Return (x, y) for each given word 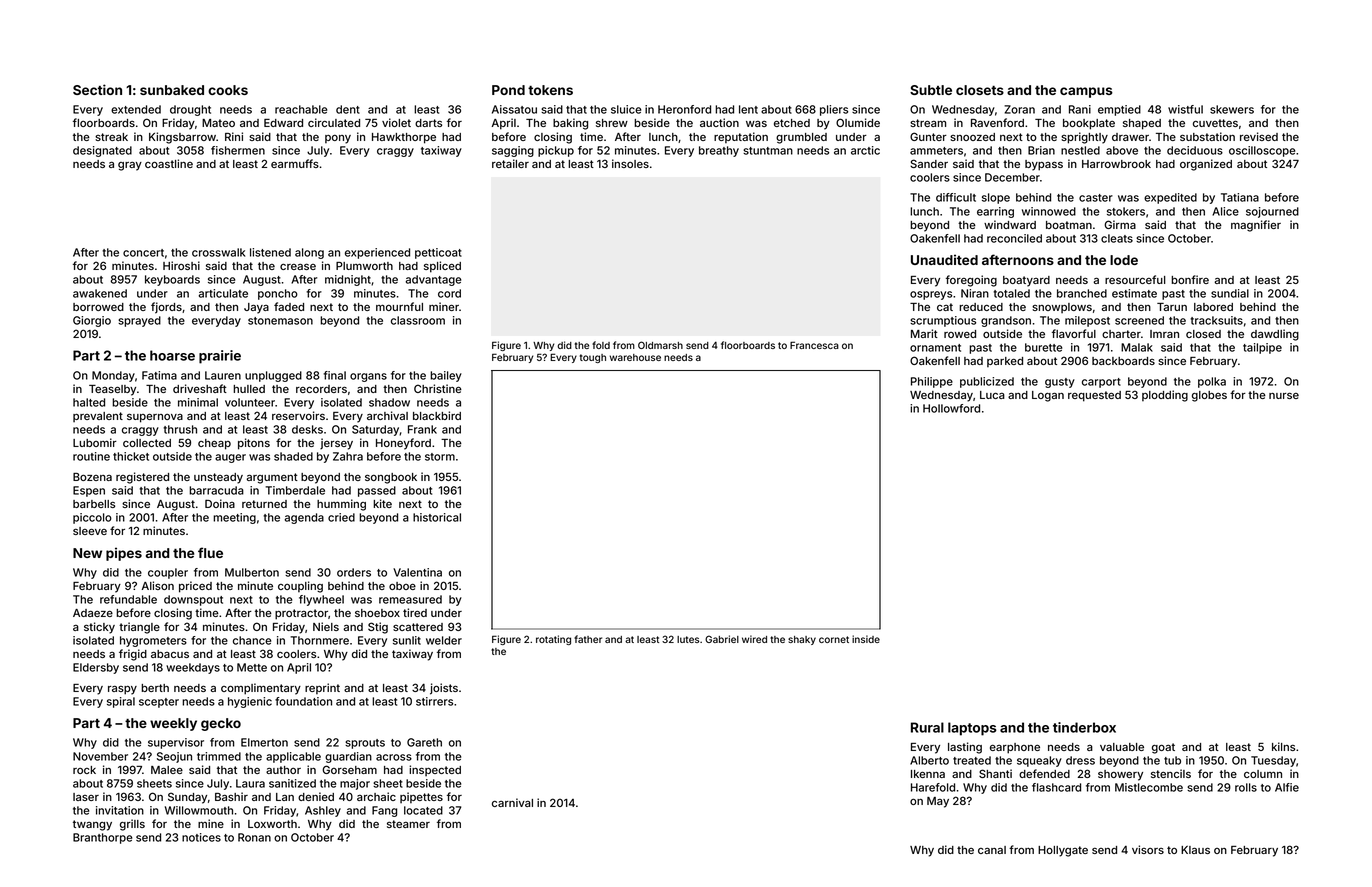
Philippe (932, 382)
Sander (929, 163)
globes (1209, 396)
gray (130, 166)
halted (89, 402)
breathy (719, 151)
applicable (293, 757)
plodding (1165, 396)
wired (754, 639)
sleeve (90, 531)
